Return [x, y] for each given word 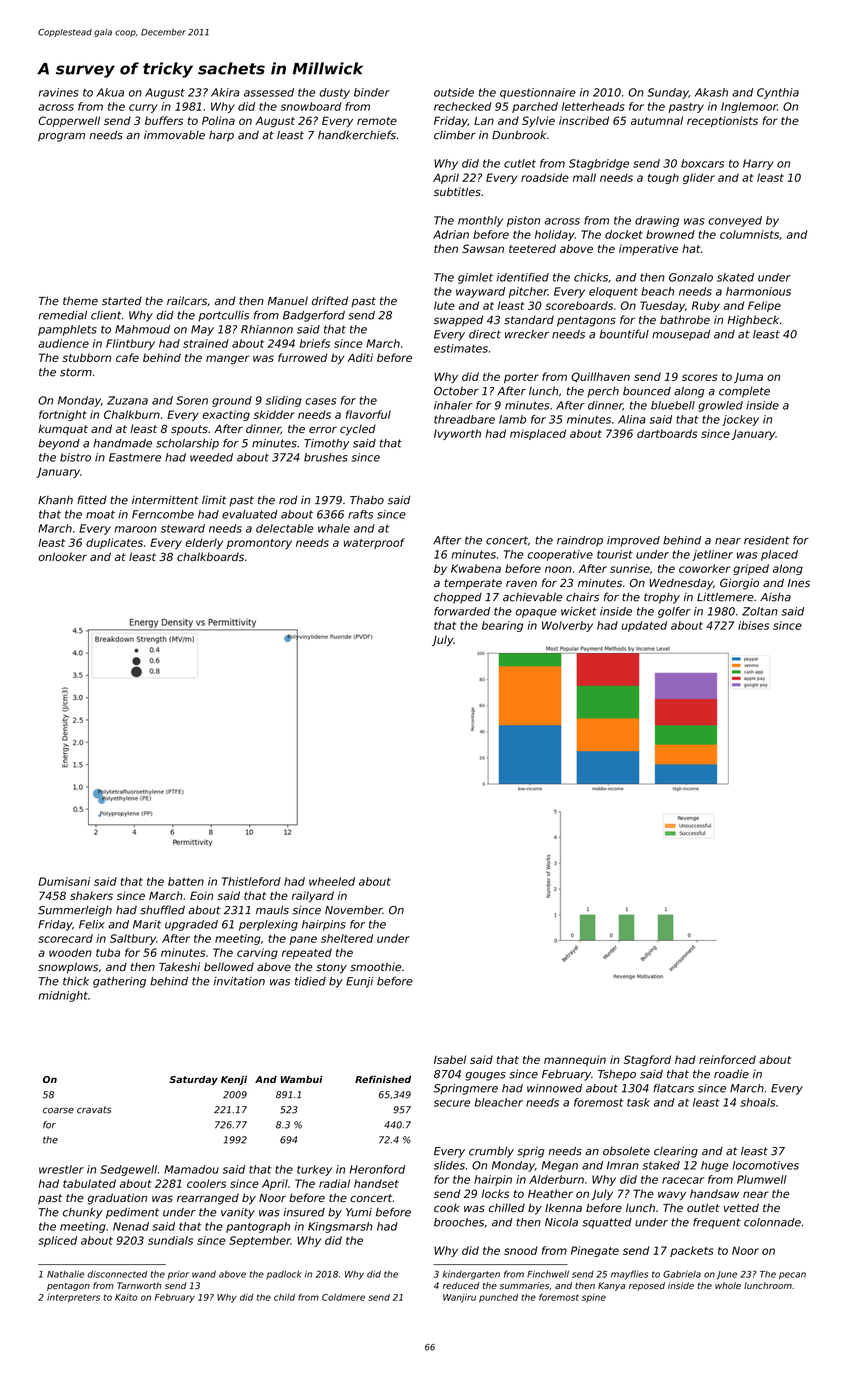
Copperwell [69, 121]
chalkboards [210, 556]
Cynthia [778, 93]
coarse [58, 1110]
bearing [502, 626]
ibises [753, 625]
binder [372, 92]
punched [498, 1298]
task [638, 1102]
